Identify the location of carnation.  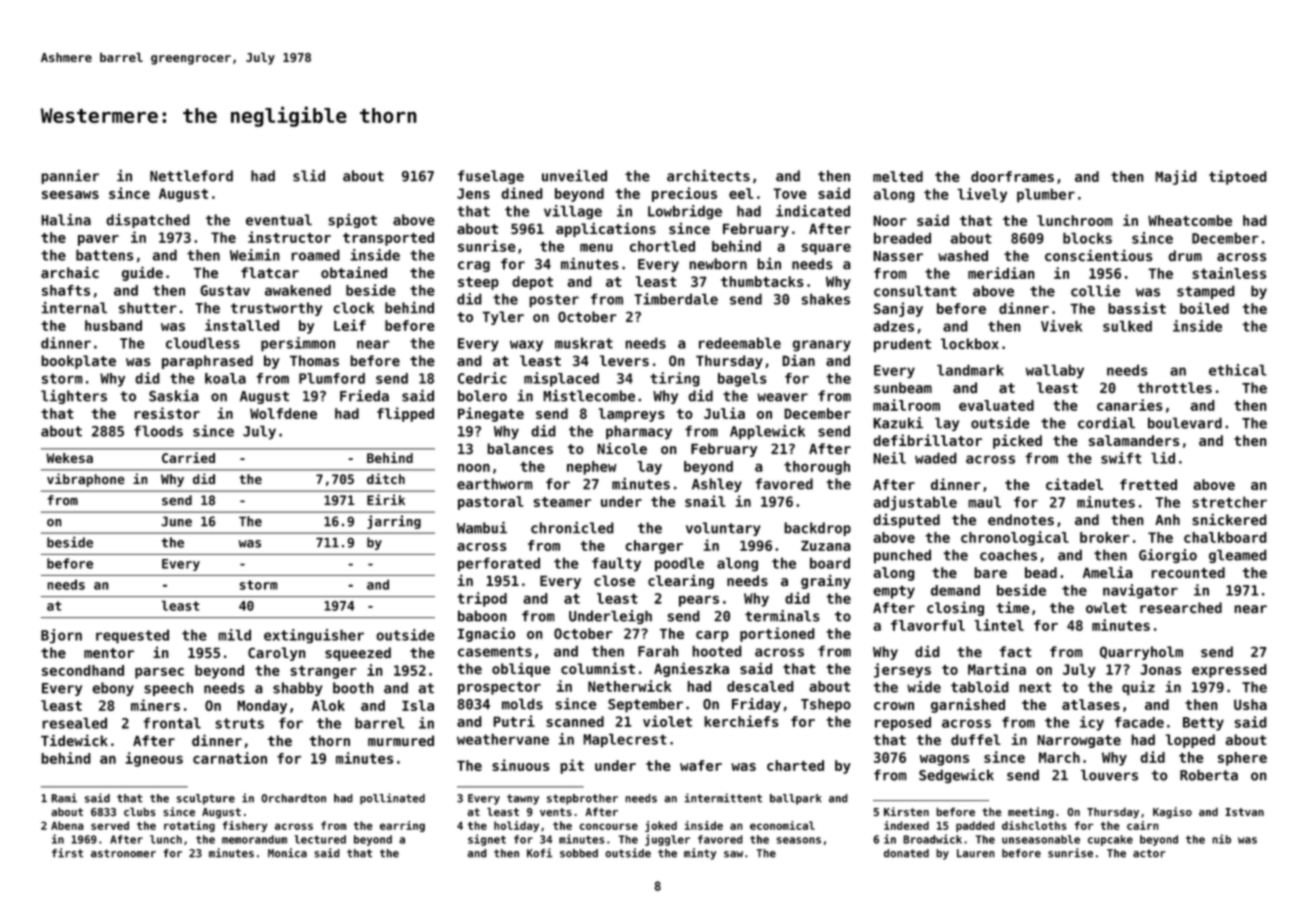
(230, 758).
